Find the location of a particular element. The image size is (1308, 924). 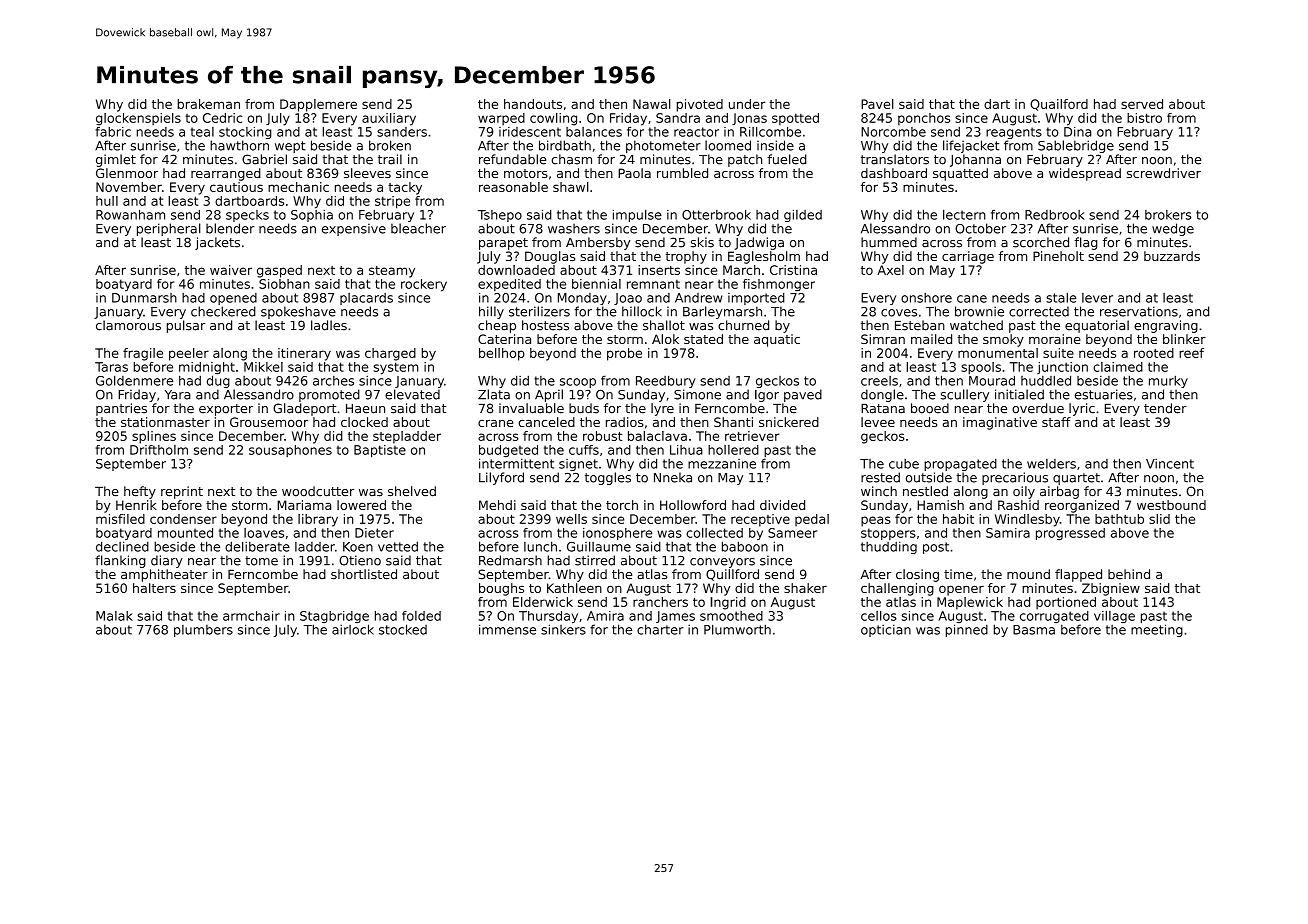

April is located at coordinates (549, 395).
